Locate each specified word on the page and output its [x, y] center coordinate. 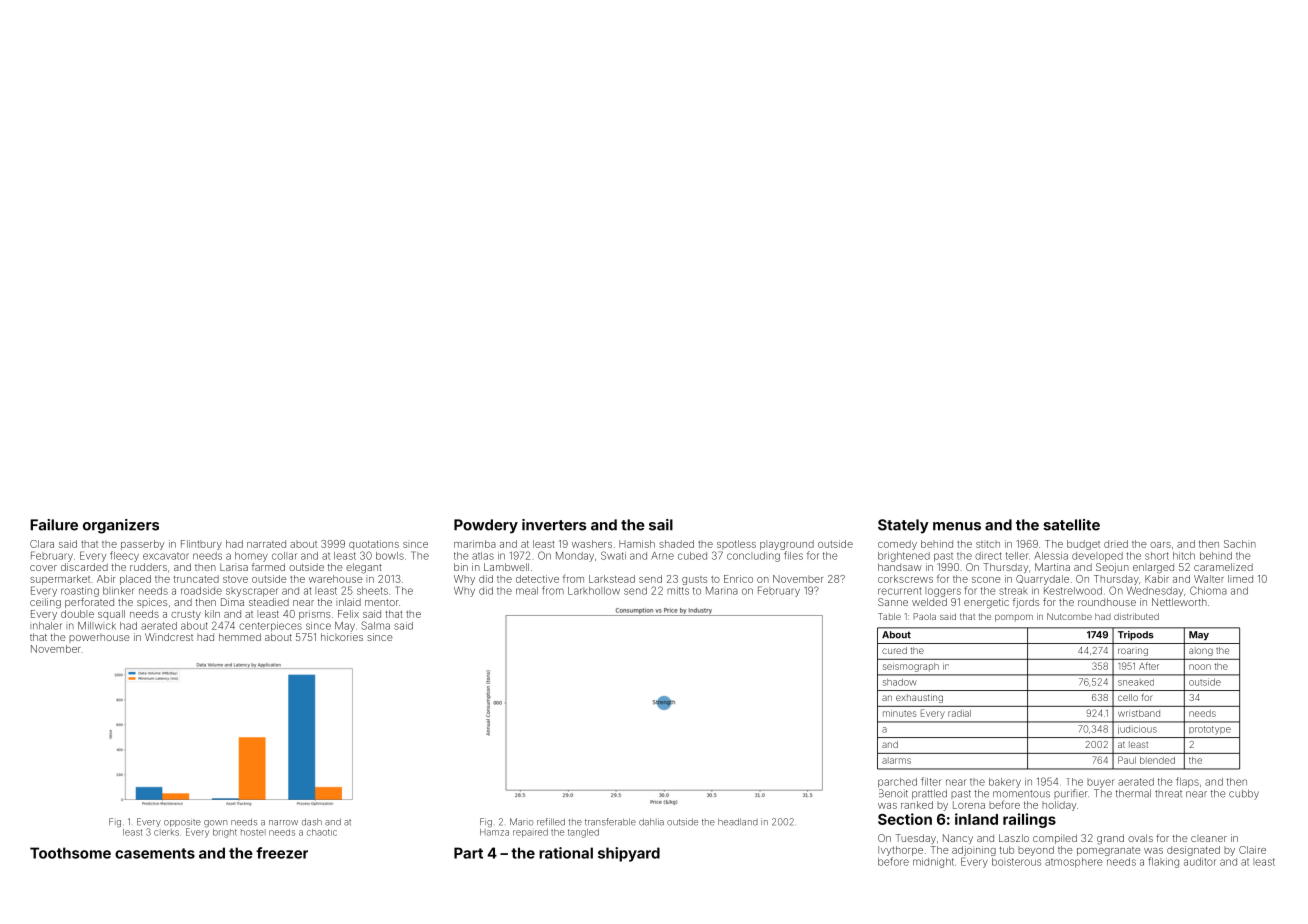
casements [155, 853]
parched [897, 783]
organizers [121, 526]
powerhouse [99, 638]
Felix [348, 614]
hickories [342, 637]
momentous [1021, 794]
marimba [475, 544]
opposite [182, 822]
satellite [1071, 525]
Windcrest [169, 637]
